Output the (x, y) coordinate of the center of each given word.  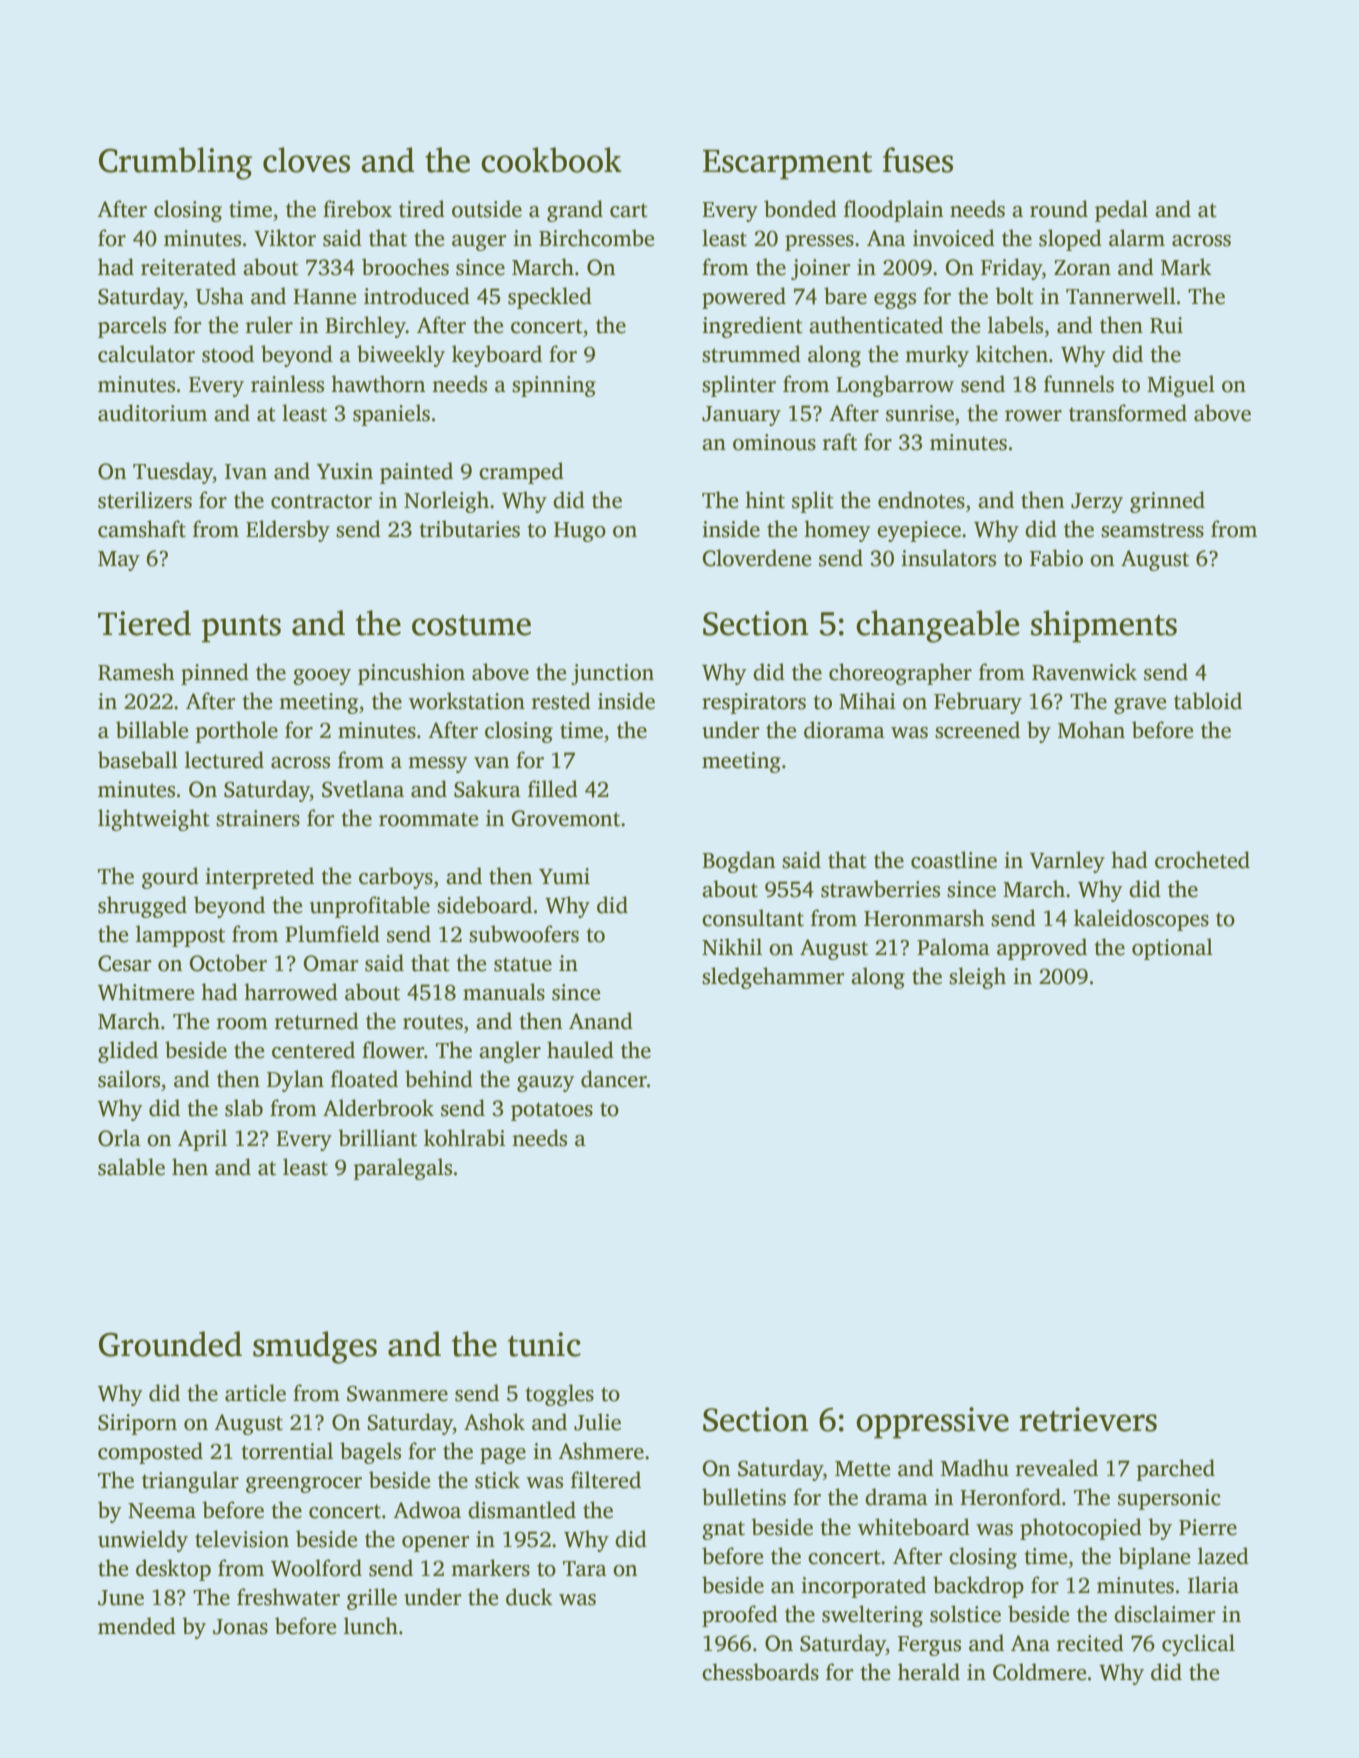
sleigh (977, 978)
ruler (269, 325)
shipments (1104, 626)
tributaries (469, 529)
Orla (119, 1138)
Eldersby (288, 531)
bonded (800, 209)
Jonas (240, 1627)
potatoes (552, 1111)
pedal (1121, 211)
